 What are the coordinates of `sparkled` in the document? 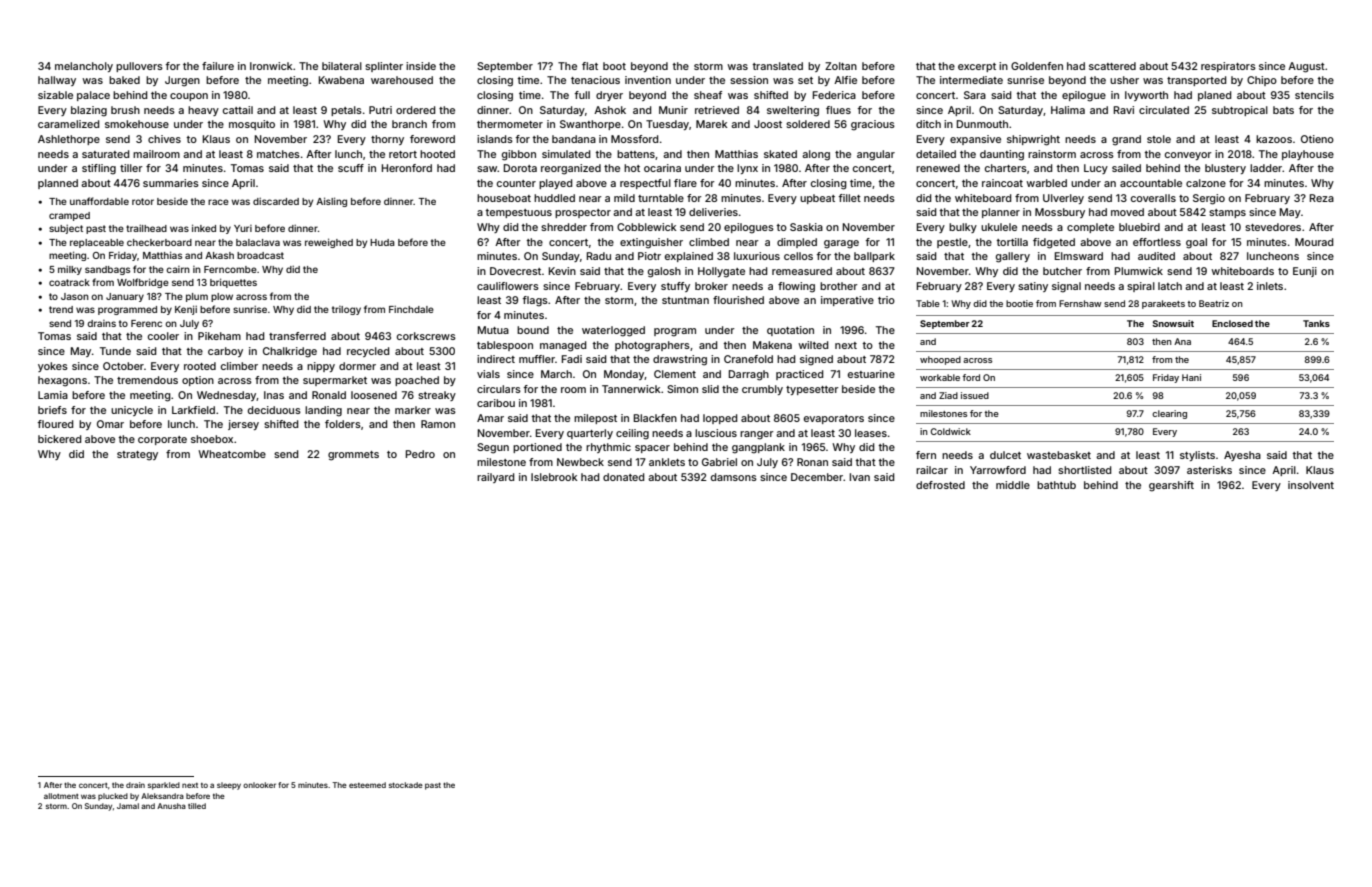 It's located at (164, 786).
